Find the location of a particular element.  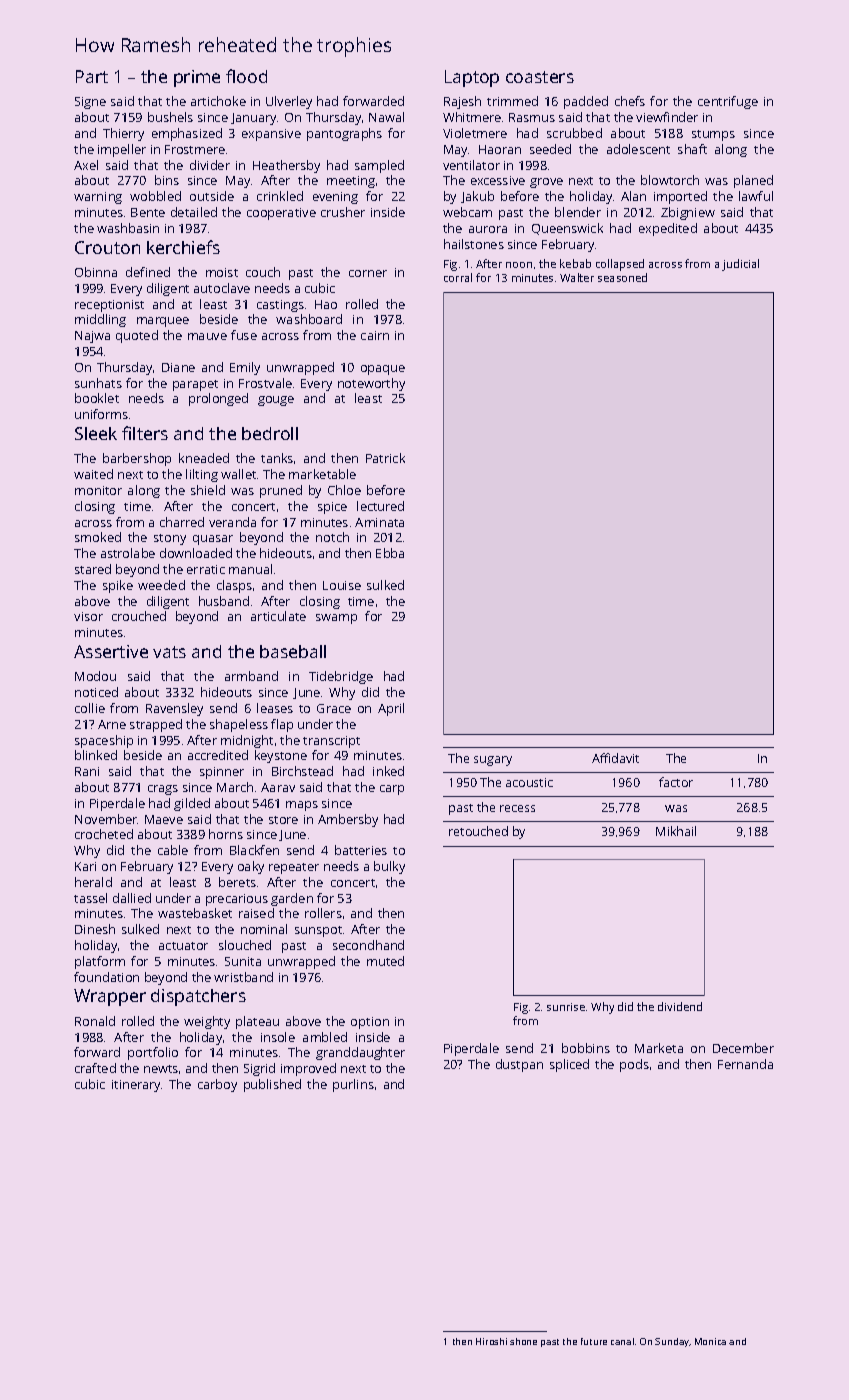

weeded is located at coordinates (161, 585).
